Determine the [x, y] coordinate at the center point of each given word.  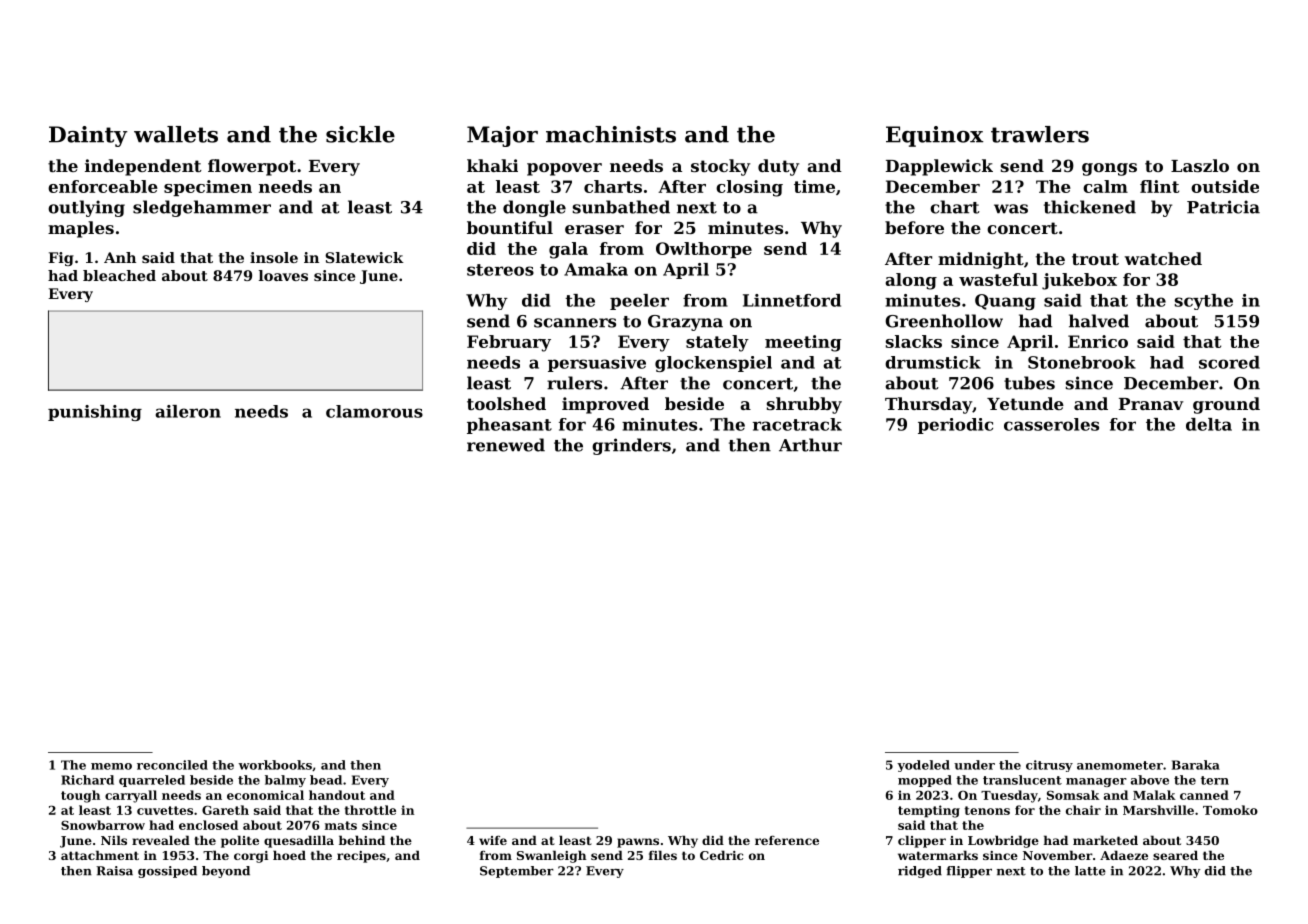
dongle [534, 208]
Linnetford [792, 300]
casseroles [1051, 424]
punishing [95, 413]
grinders [631, 446]
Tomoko [1230, 810]
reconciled [172, 765]
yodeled [923, 766]
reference [787, 840]
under [974, 765]
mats [341, 825]
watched [1163, 258]
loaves [283, 275]
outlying [86, 208]
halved [1099, 321]
